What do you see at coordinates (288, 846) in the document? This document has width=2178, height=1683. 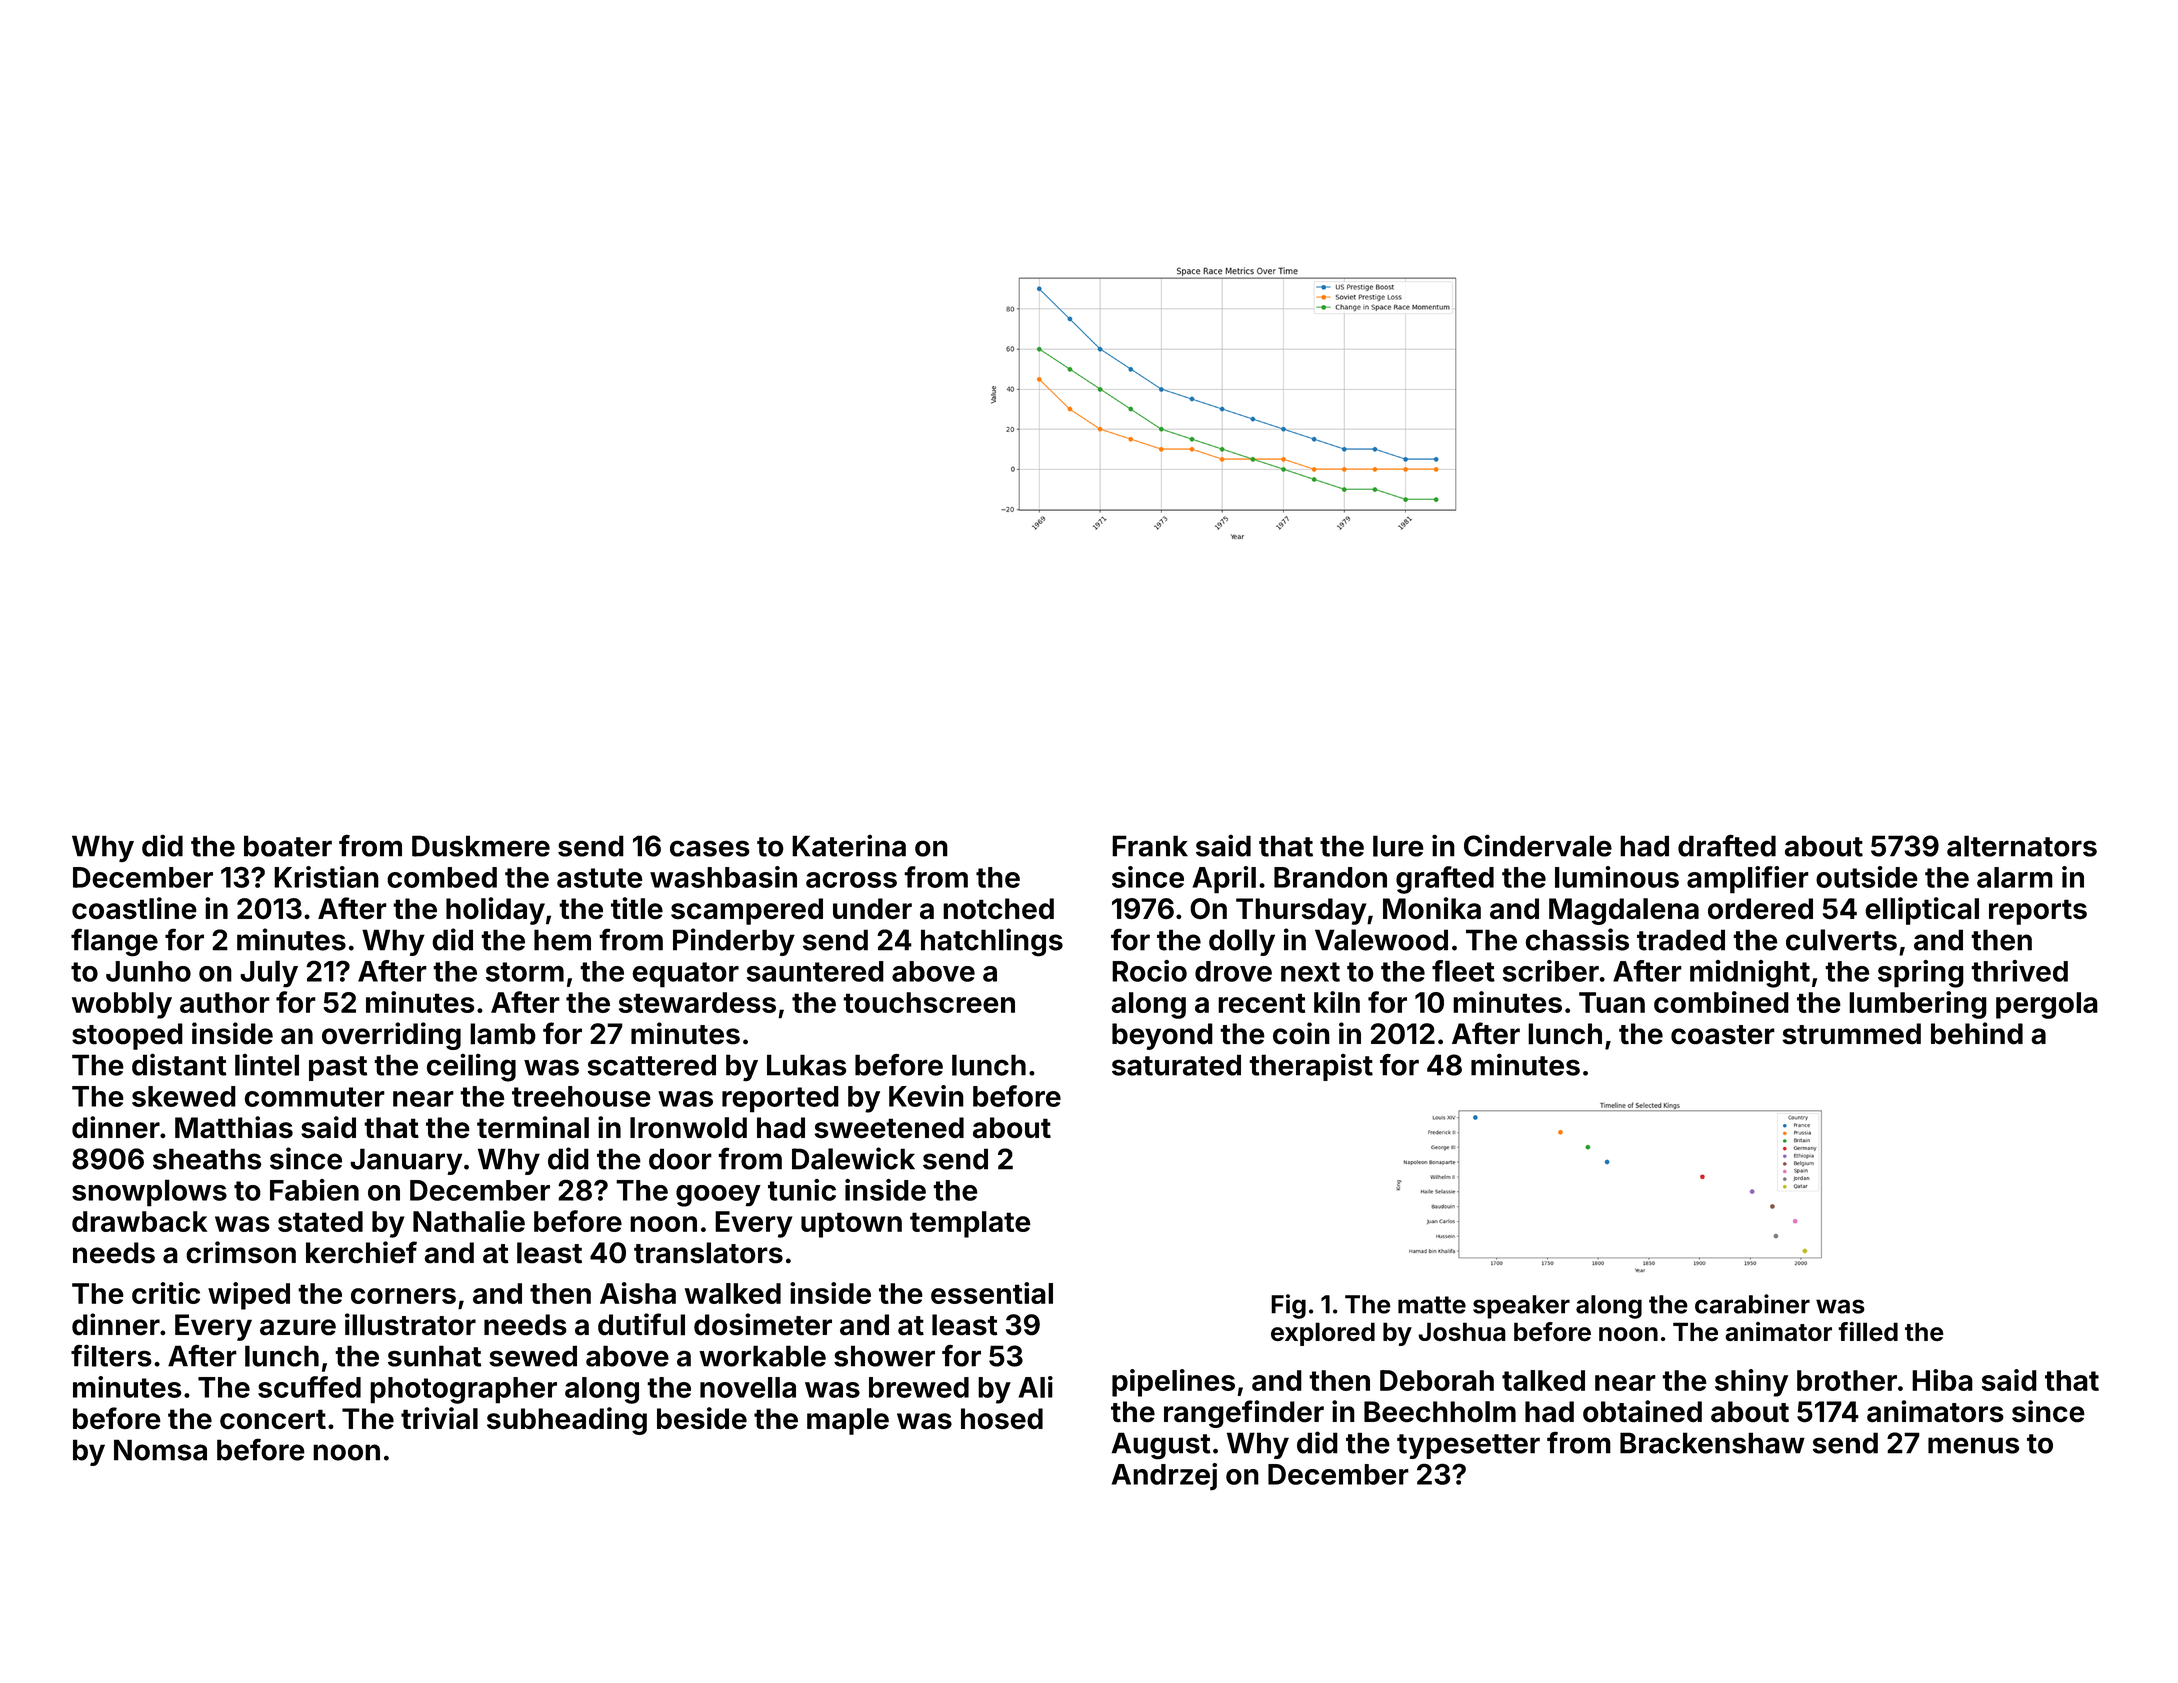 I see `boater` at bounding box center [288, 846].
